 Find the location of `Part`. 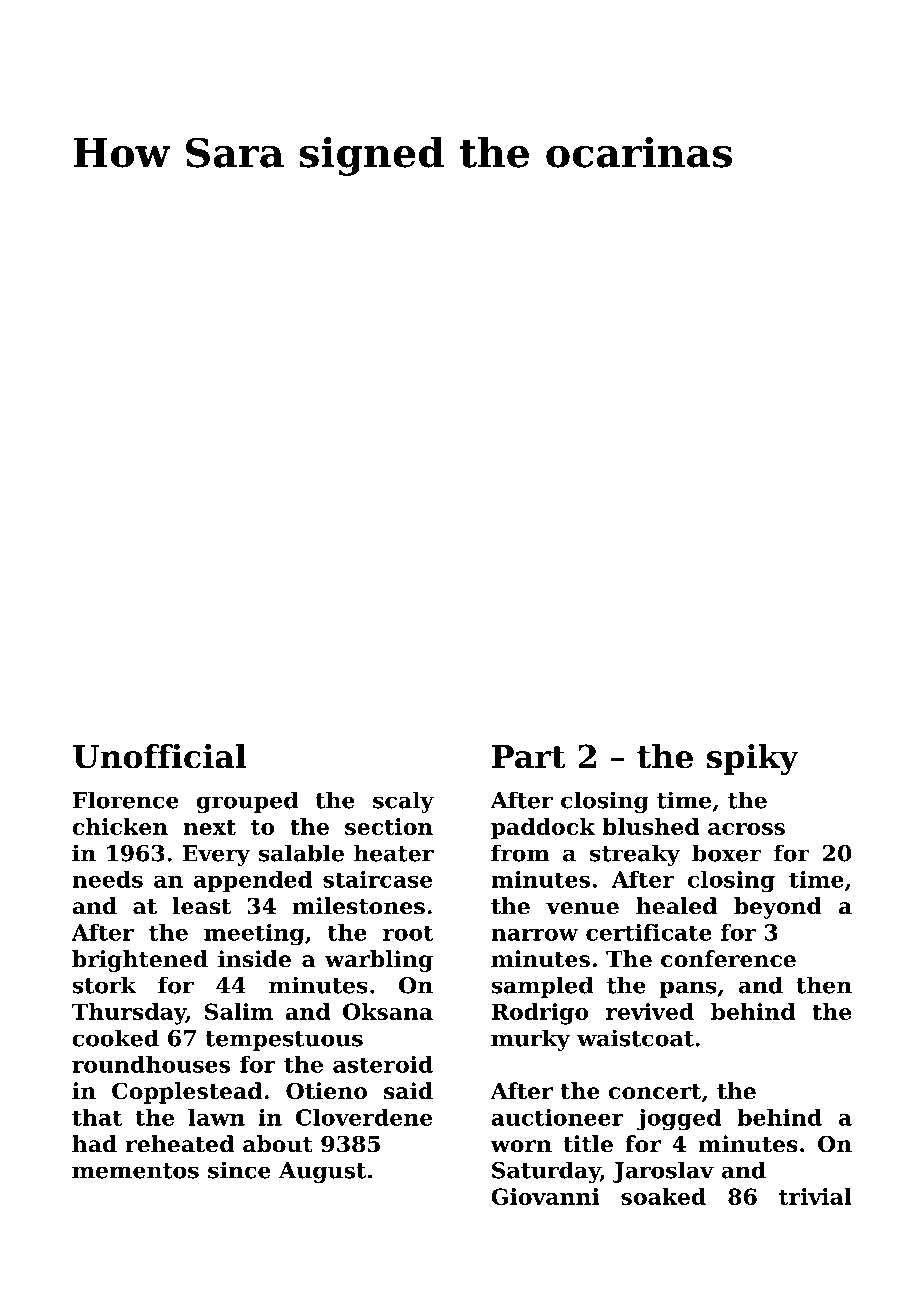

Part is located at coordinates (529, 757).
